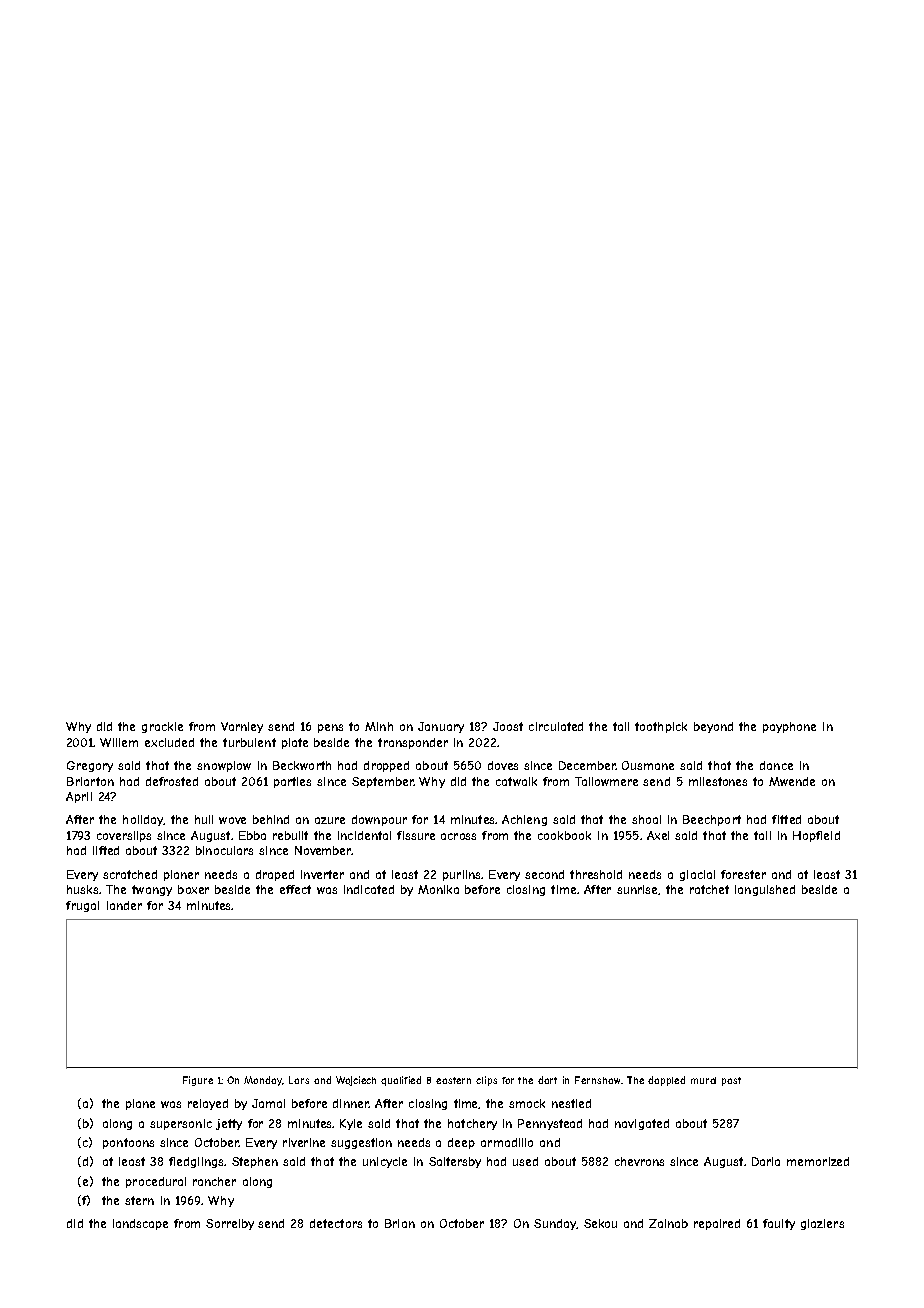 The width and height of the screenshot is (924, 1308). What do you see at coordinates (524, 820) in the screenshot?
I see `Achieng` at bounding box center [524, 820].
